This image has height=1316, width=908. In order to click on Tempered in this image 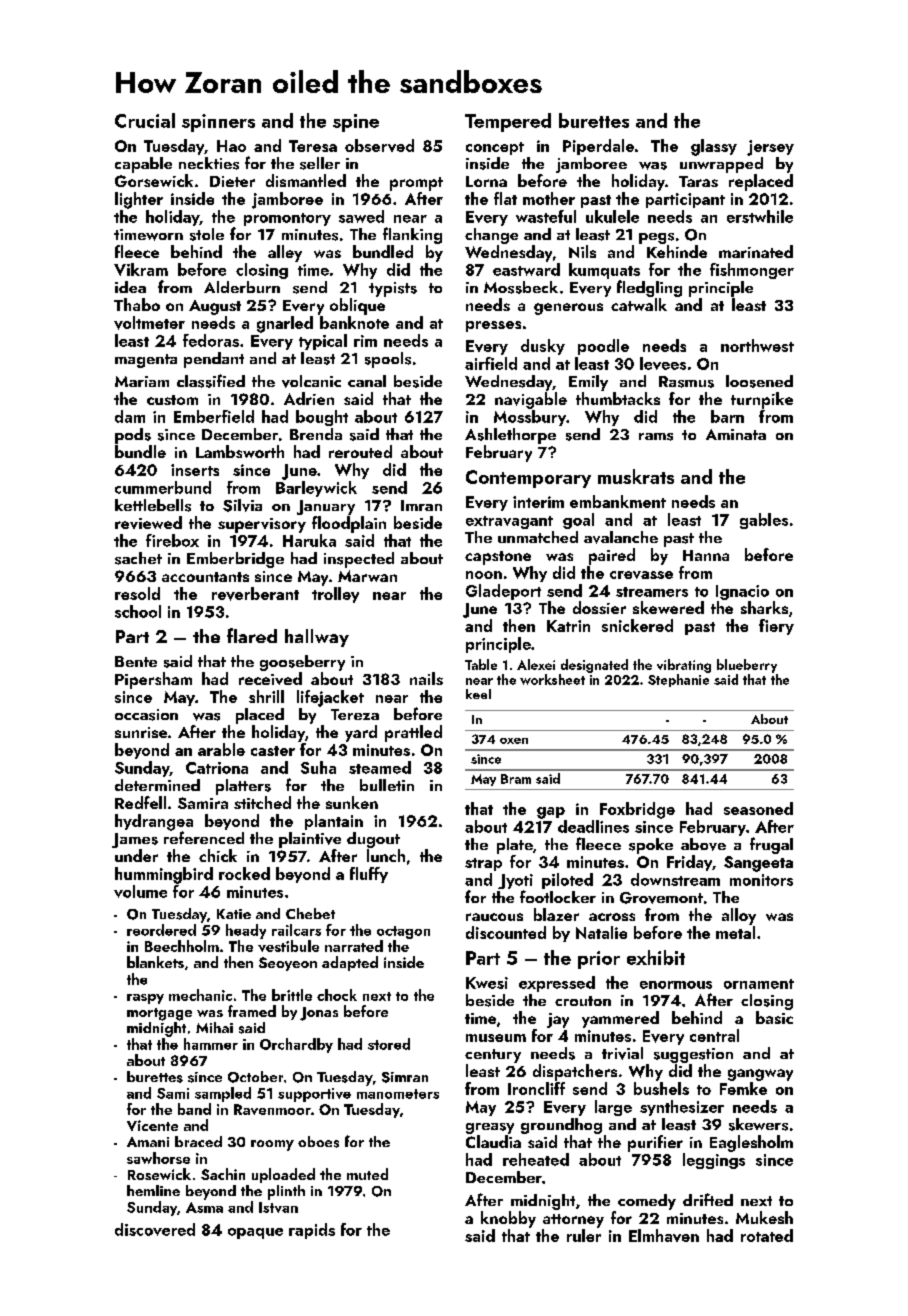, I will do `click(508, 122)`.
